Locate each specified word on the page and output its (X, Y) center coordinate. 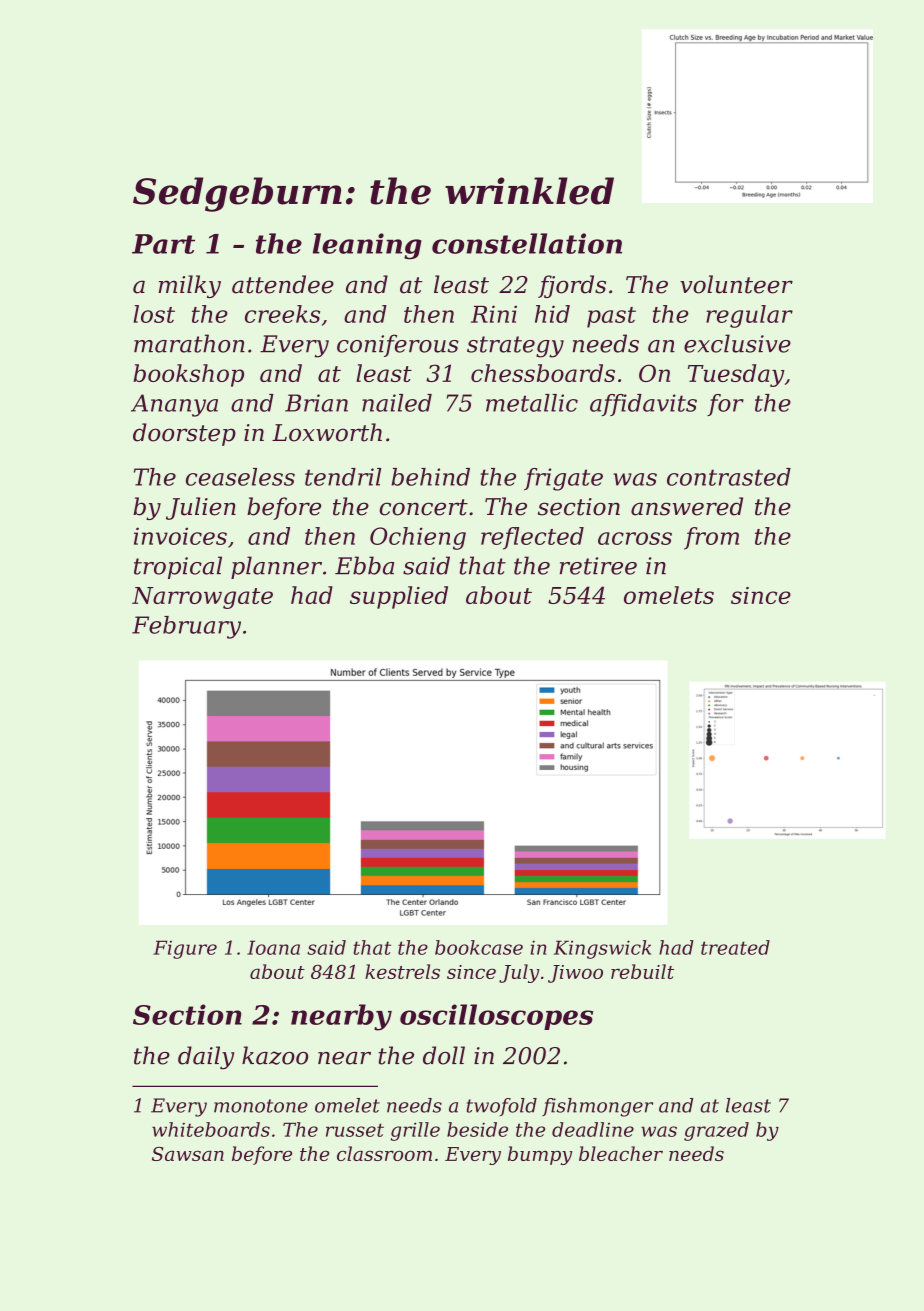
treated (735, 947)
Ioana (273, 947)
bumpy (540, 1155)
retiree (598, 566)
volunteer (736, 284)
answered (687, 506)
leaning (367, 246)
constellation (527, 243)
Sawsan (188, 1154)
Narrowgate (202, 598)
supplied (399, 597)
